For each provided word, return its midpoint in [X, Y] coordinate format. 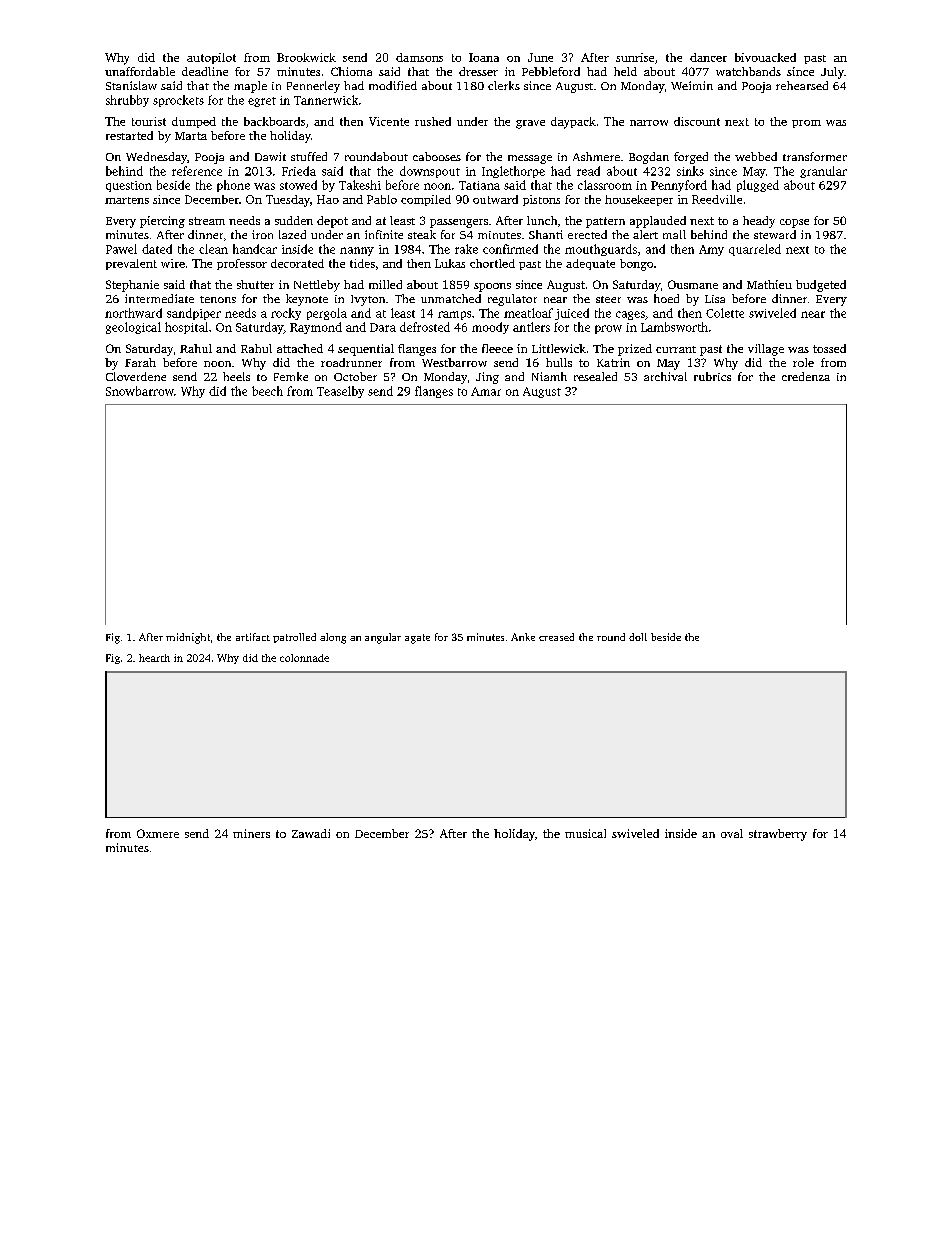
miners [251, 833]
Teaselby [340, 392]
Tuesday [288, 201]
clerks [504, 85]
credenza [806, 376]
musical [585, 833]
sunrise [635, 57]
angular [383, 638]
